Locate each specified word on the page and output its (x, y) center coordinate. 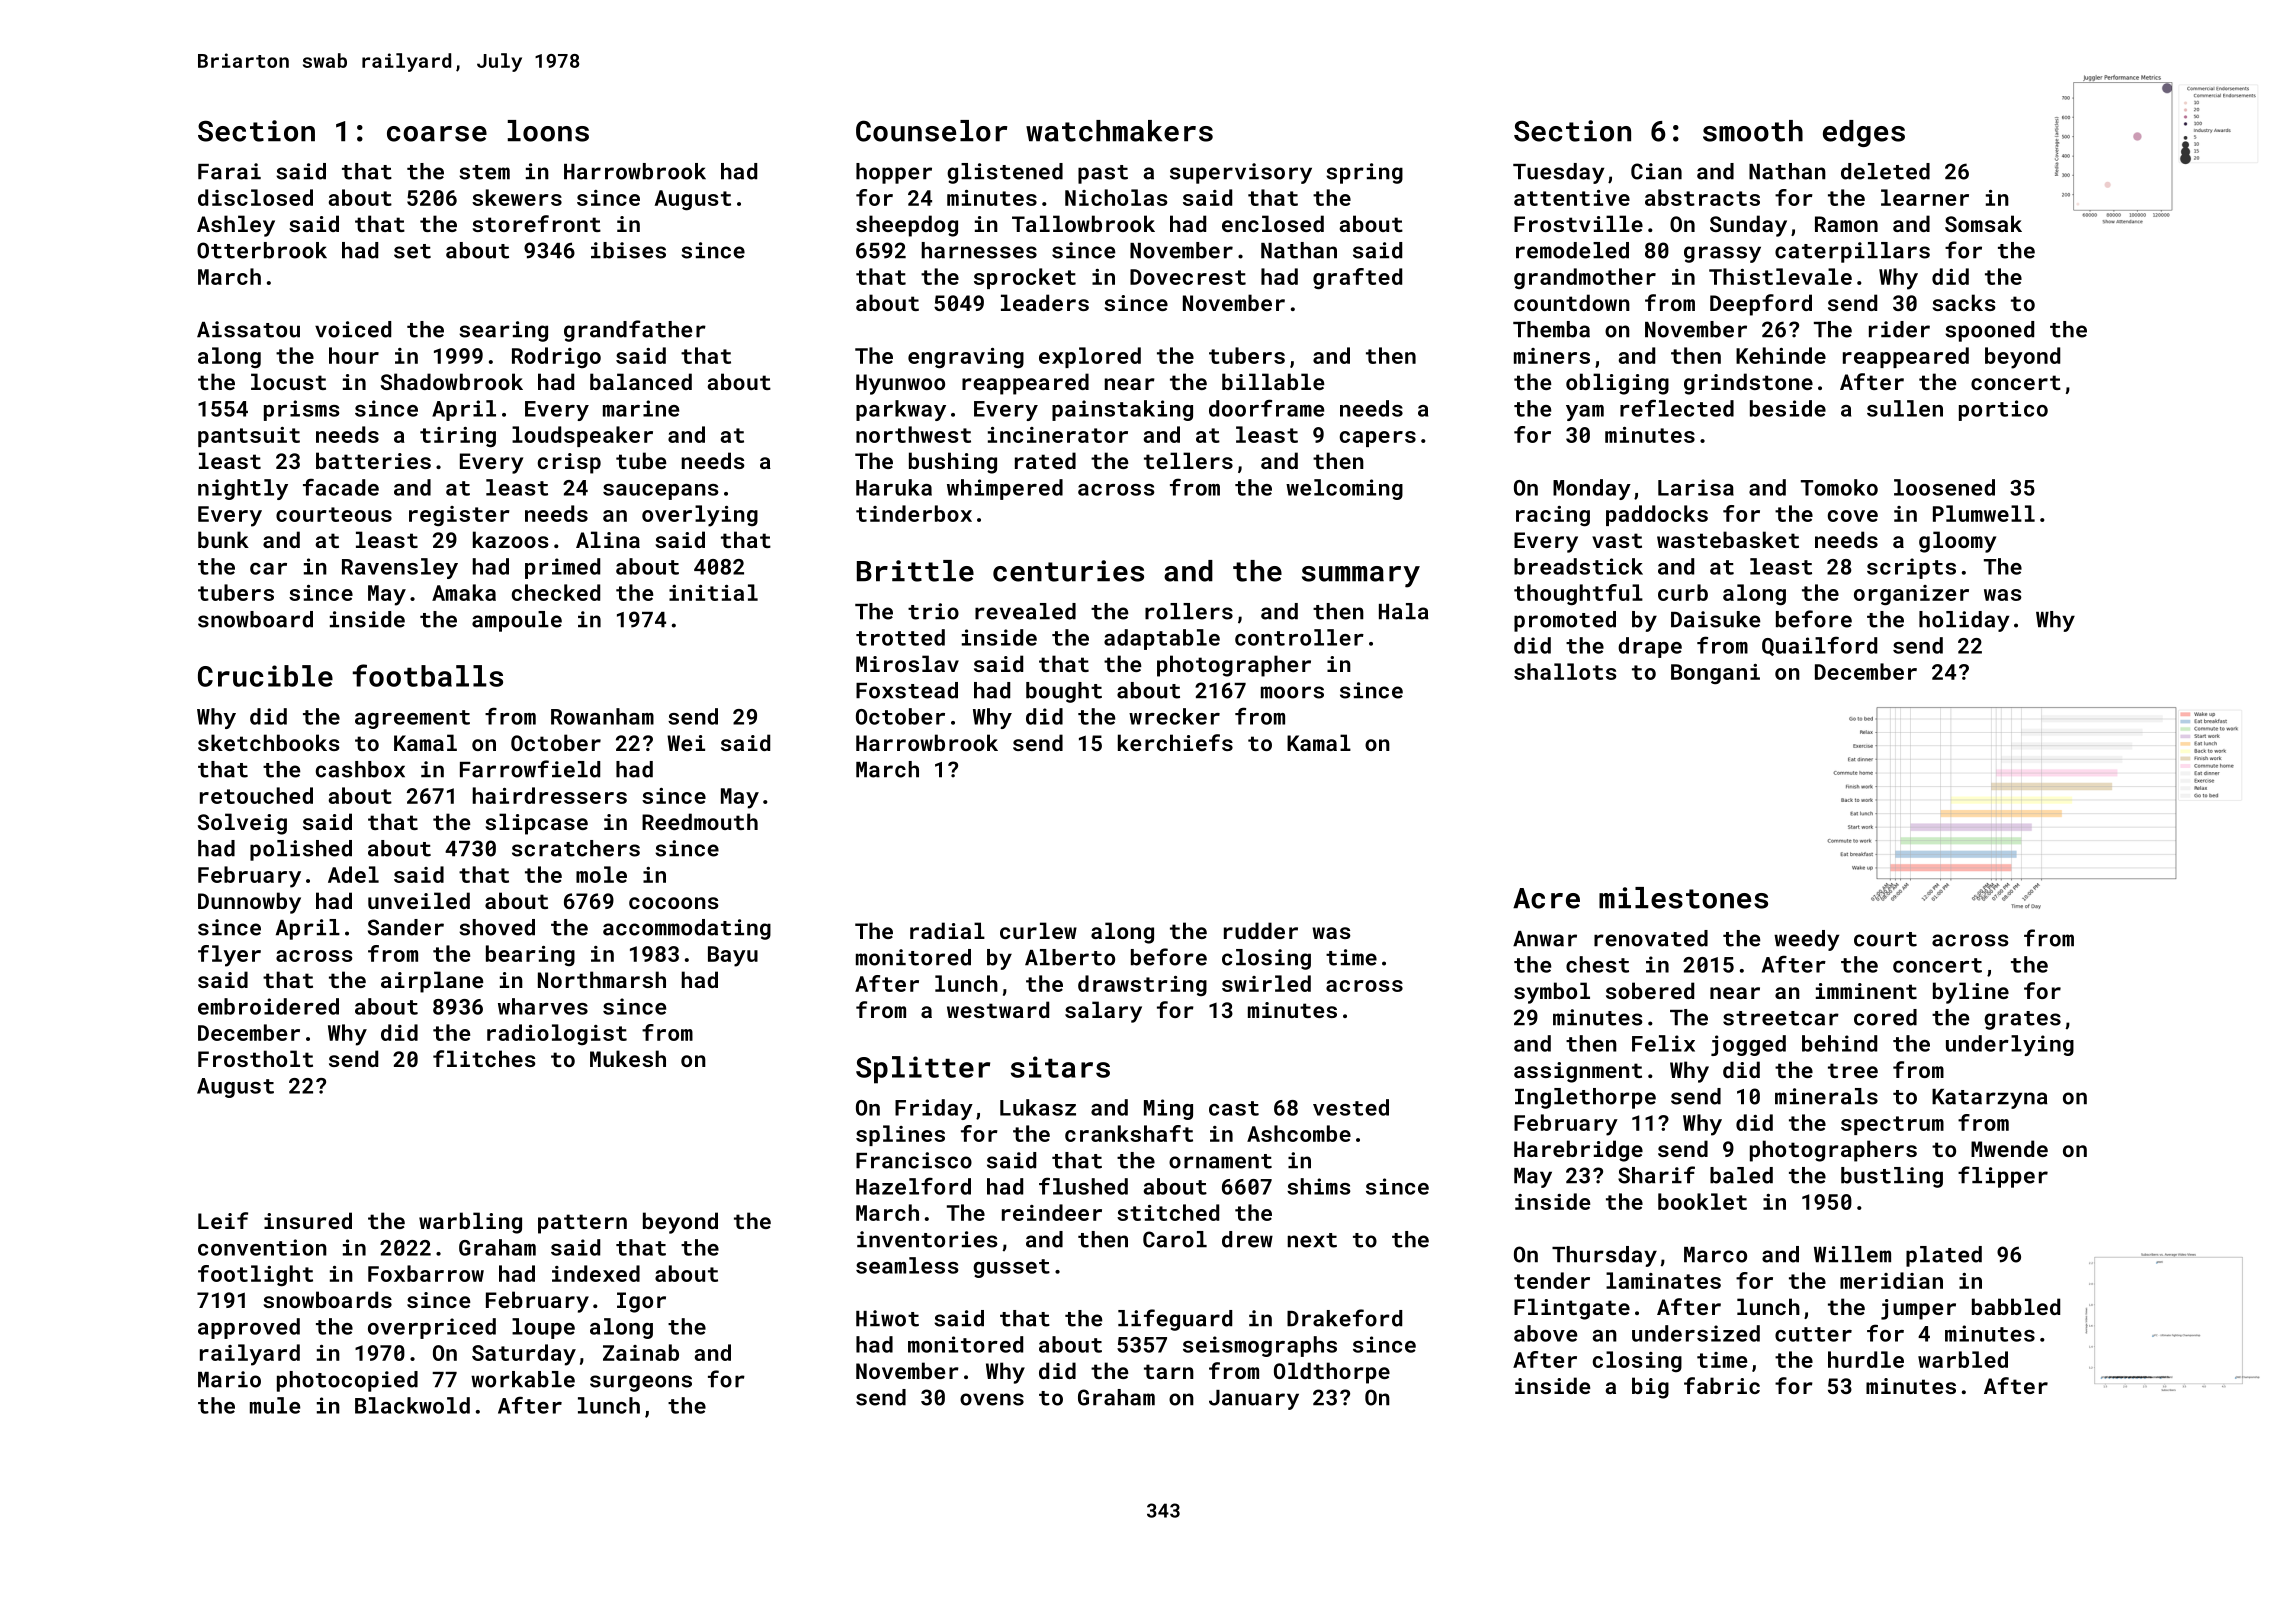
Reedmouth (700, 821)
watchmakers (1119, 131)
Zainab (641, 1352)
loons (548, 131)
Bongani (1715, 674)
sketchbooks (269, 742)
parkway (901, 410)
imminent (1866, 991)
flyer (229, 956)
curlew (1038, 930)
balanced (641, 381)
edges (1864, 133)
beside (1788, 408)
